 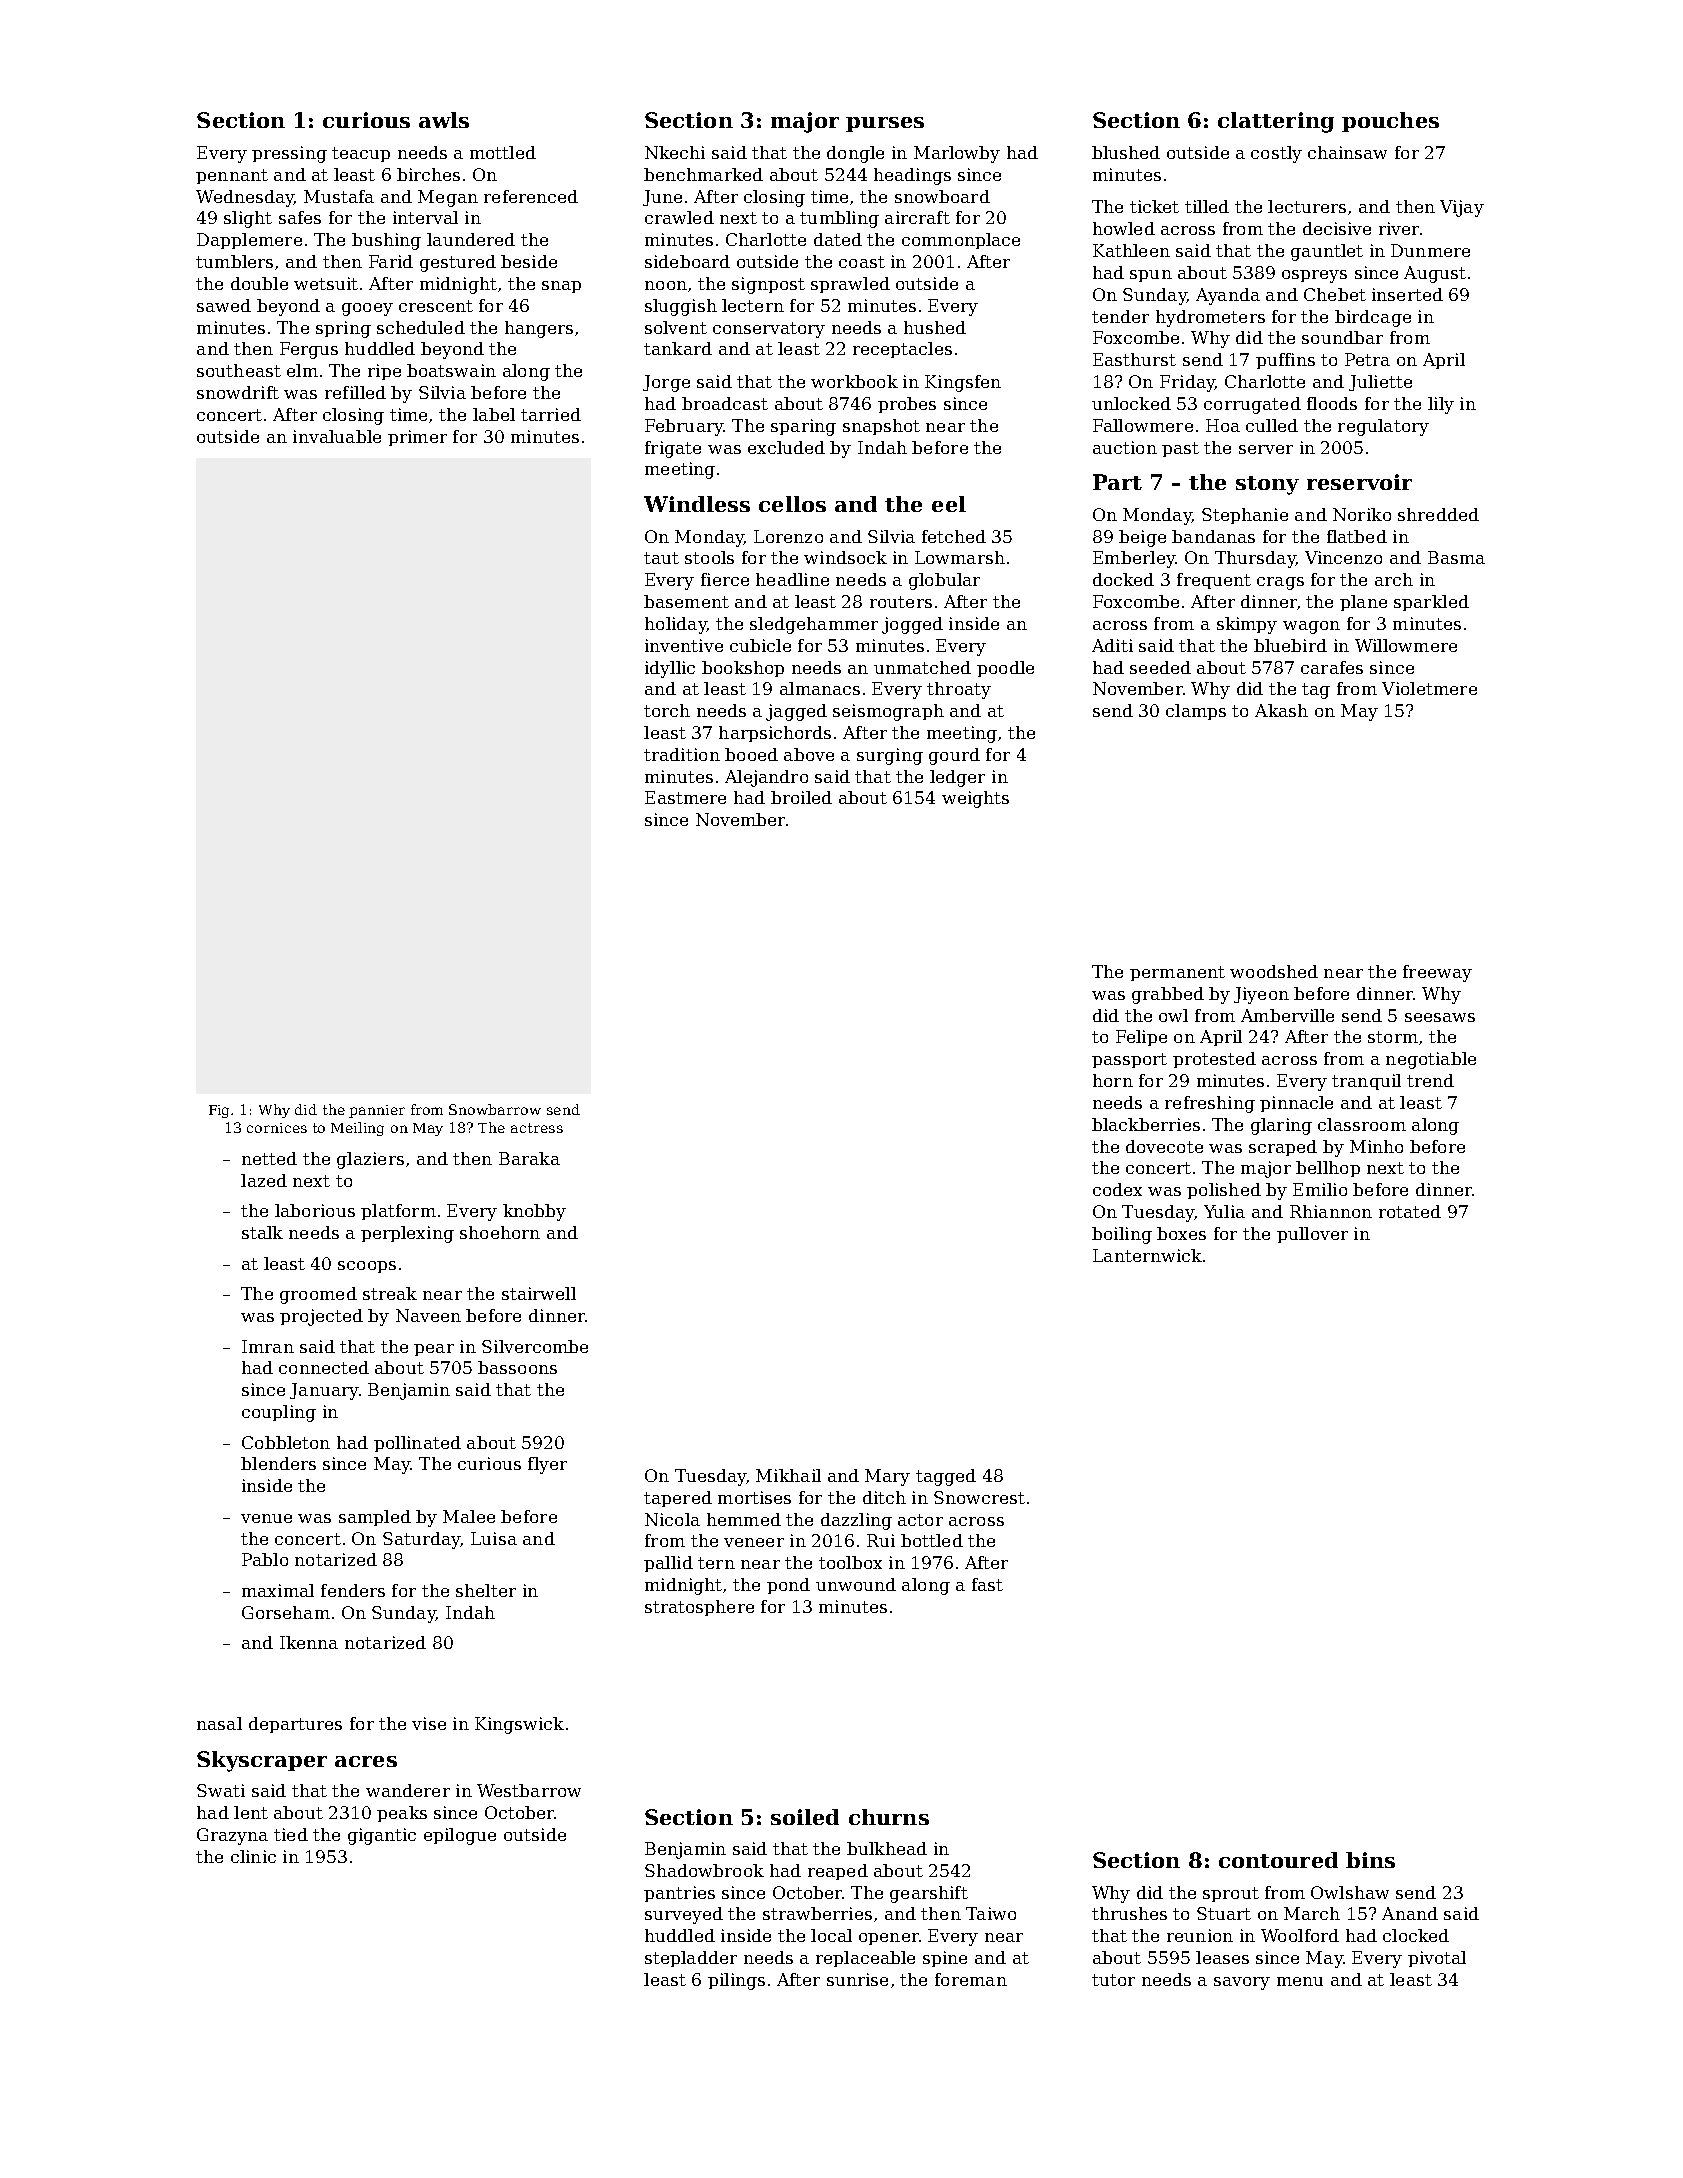 What do you see at coordinates (460, 1836) in the screenshot?
I see `epilogue` at bounding box center [460, 1836].
